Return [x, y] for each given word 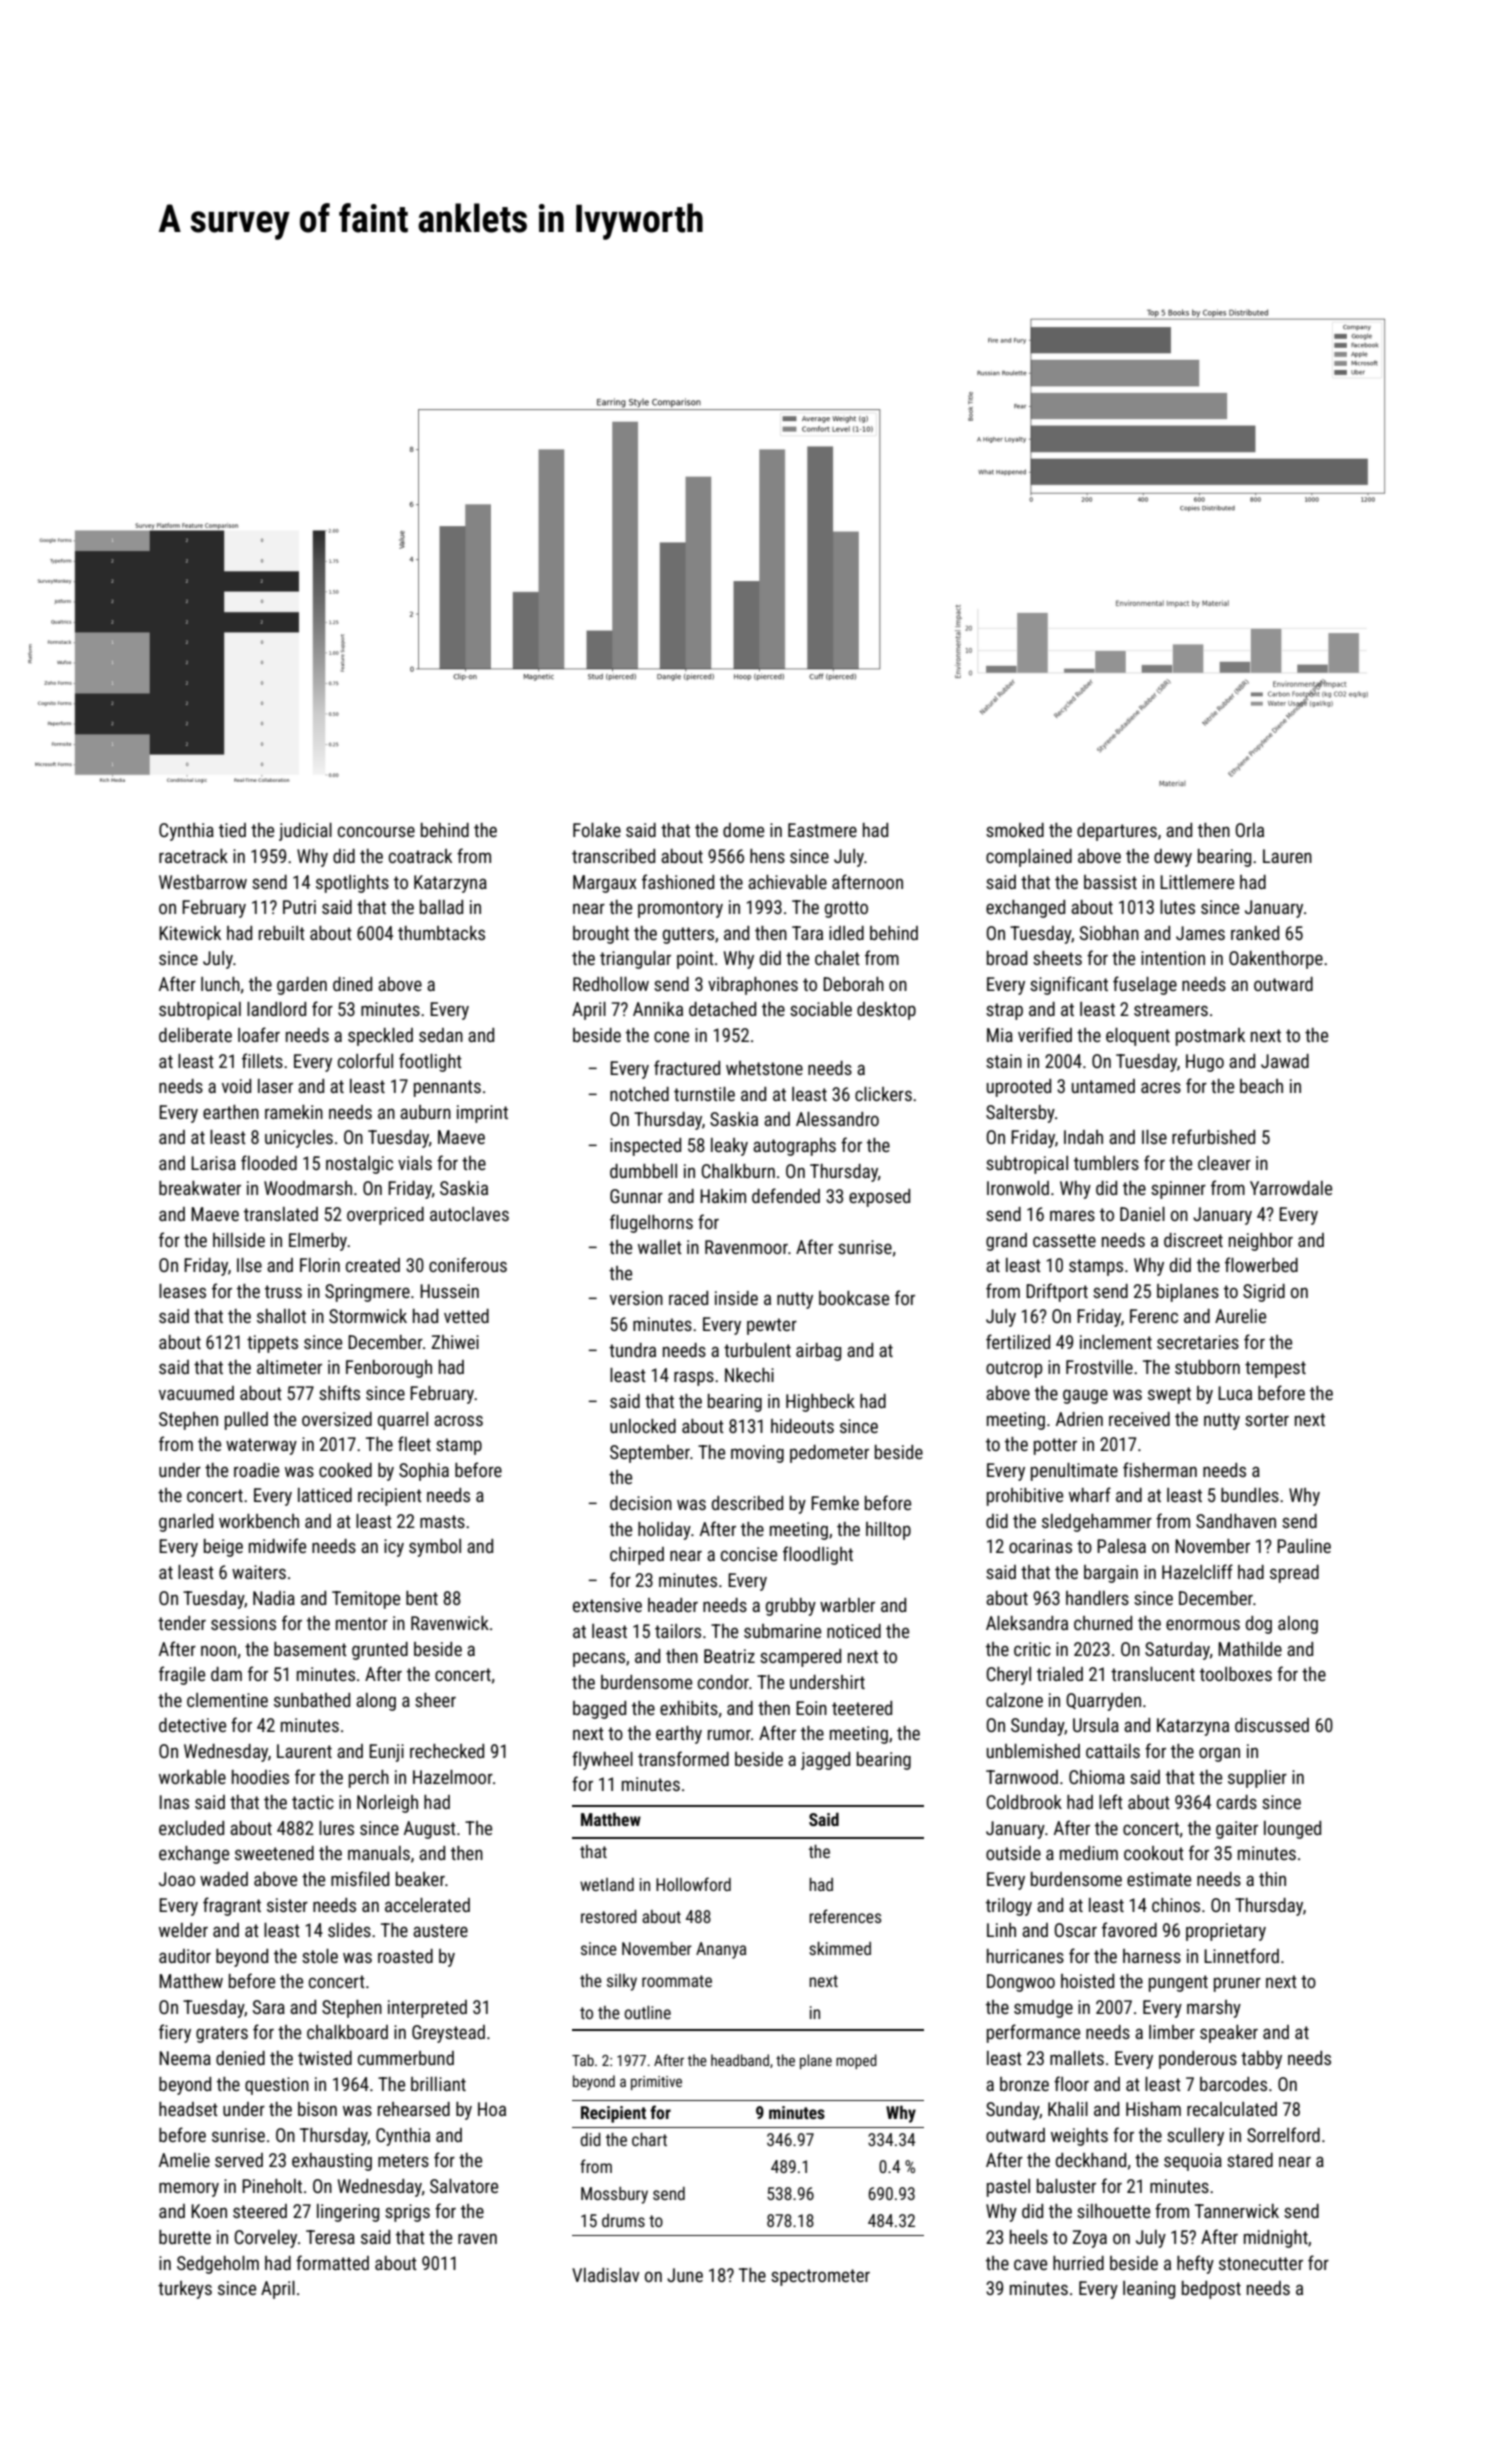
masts [442, 1521]
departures [1117, 832]
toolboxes [1236, 1674]
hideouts [802, 1426]
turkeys [185, 2290]
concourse [376, 831]
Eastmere [822, 830]
